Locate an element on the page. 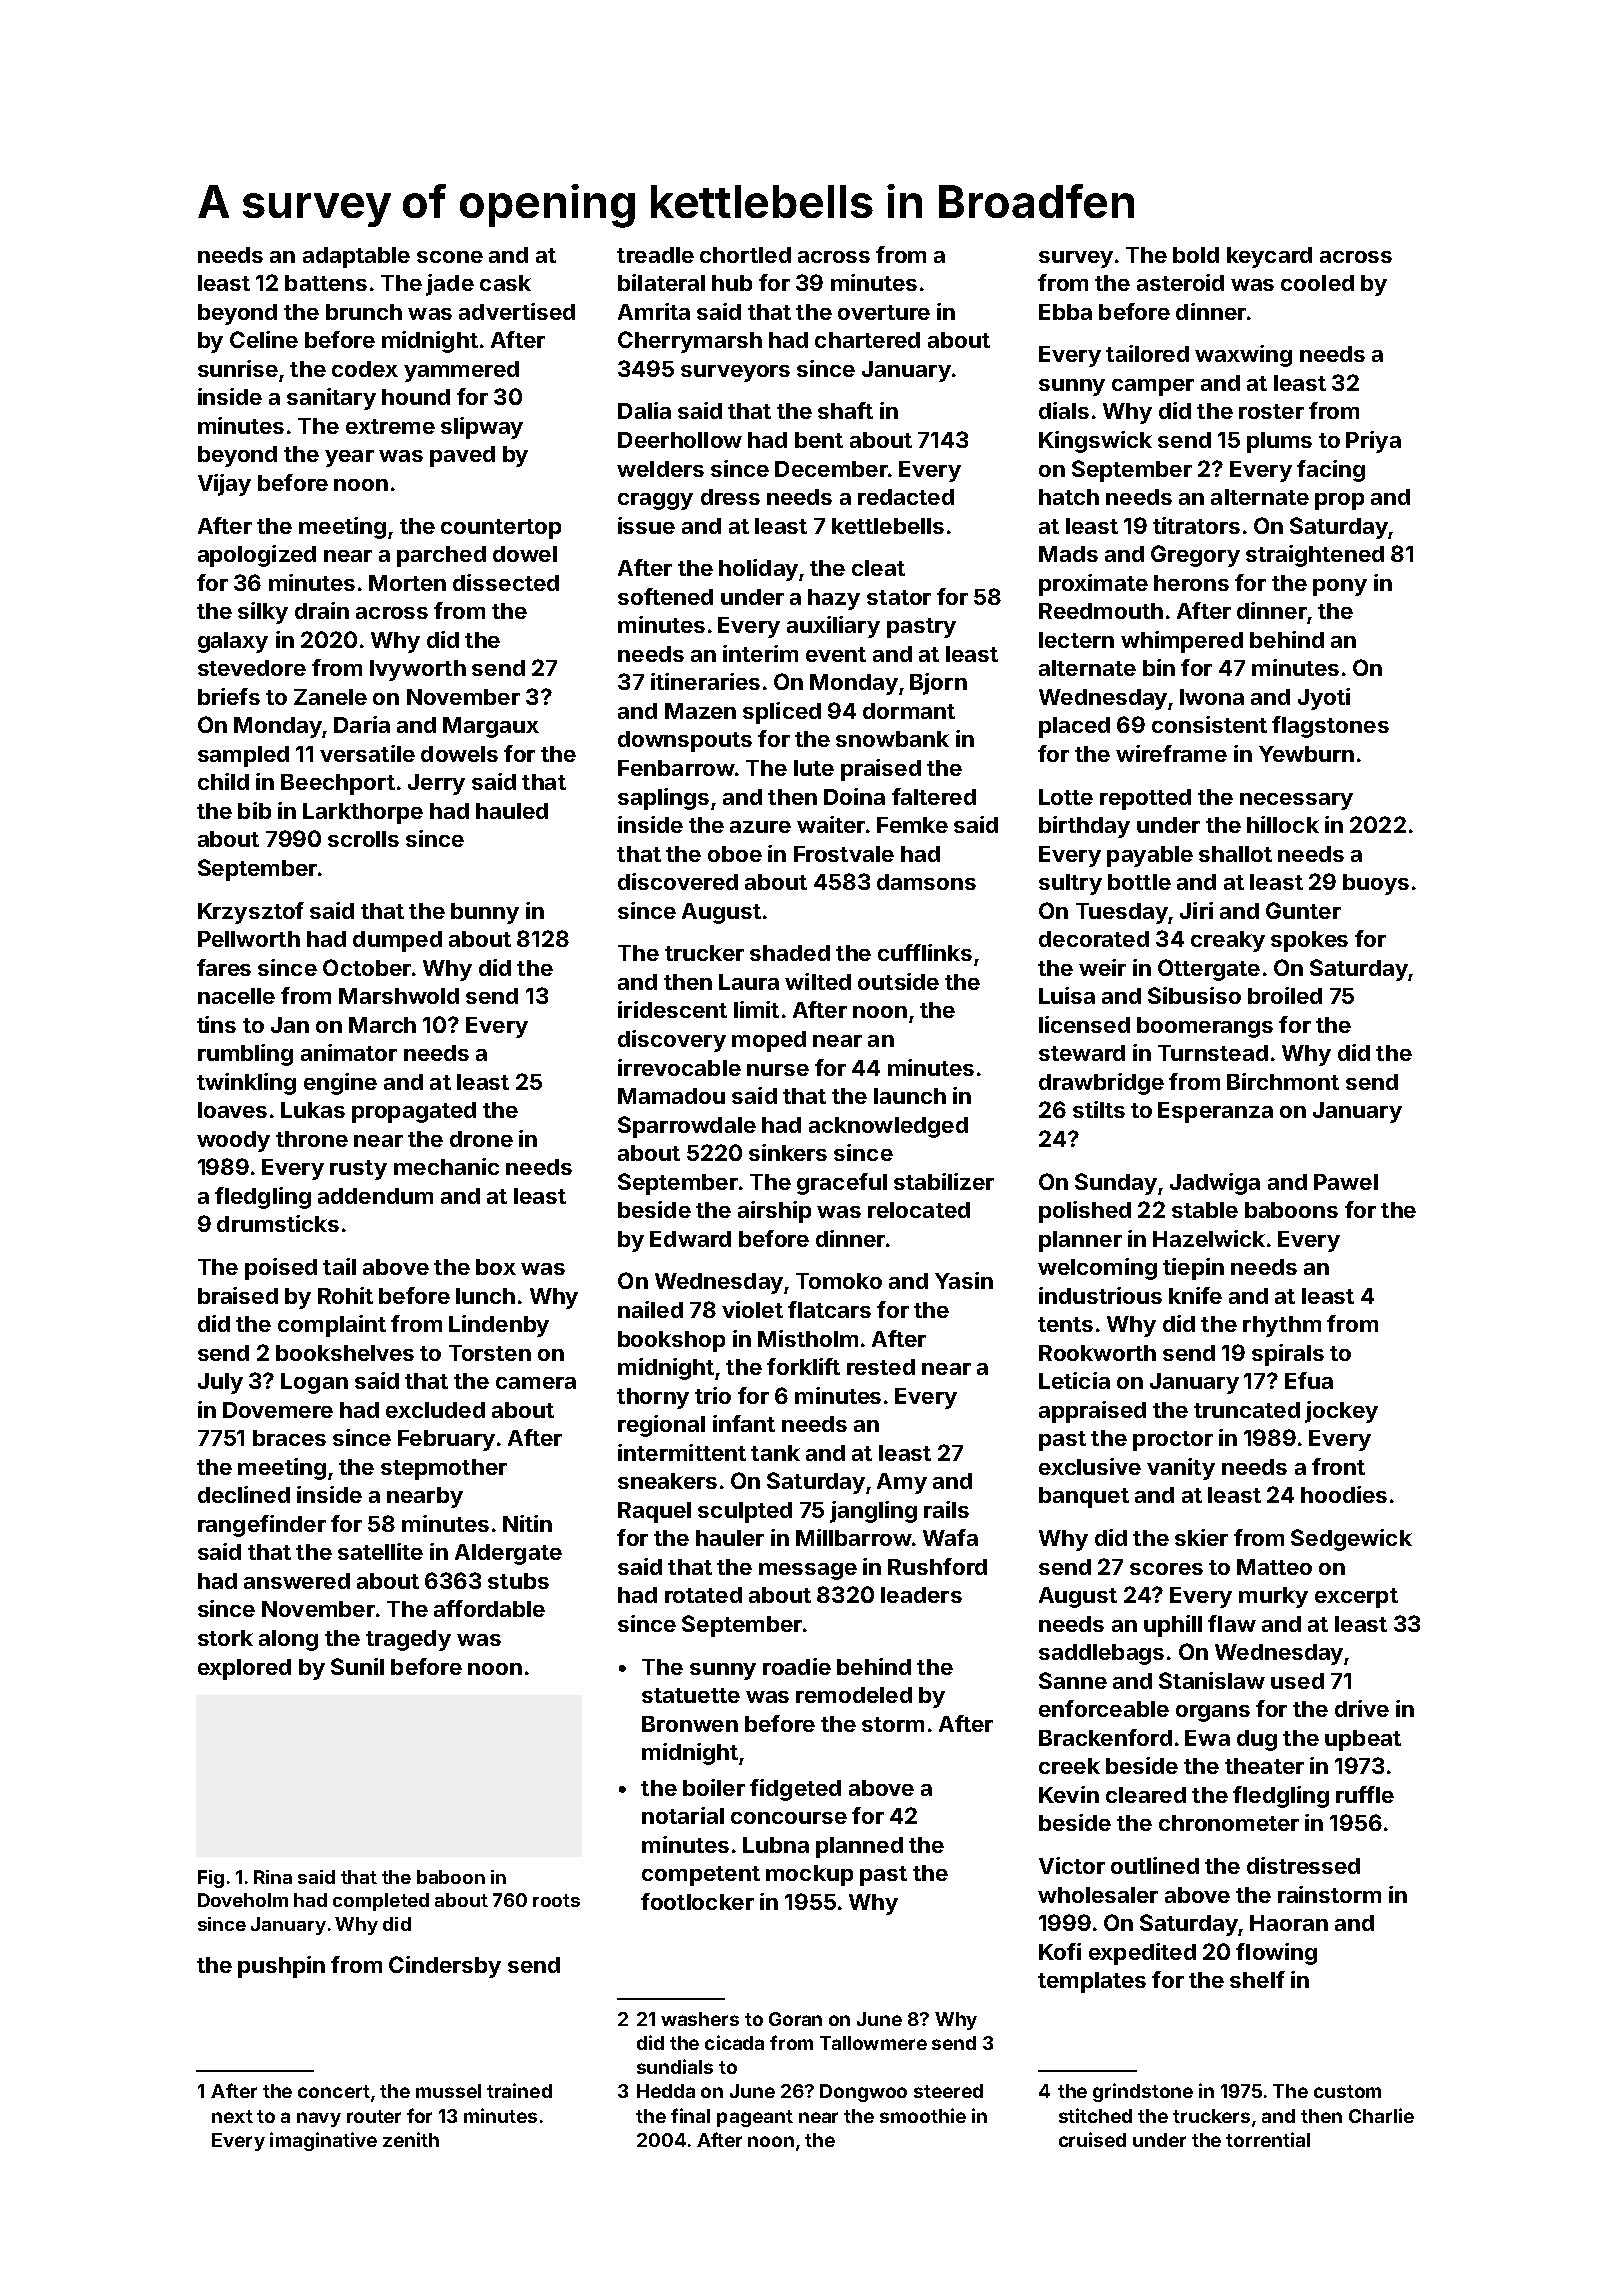  Dovemere is located at coordinates (278, 1410).
